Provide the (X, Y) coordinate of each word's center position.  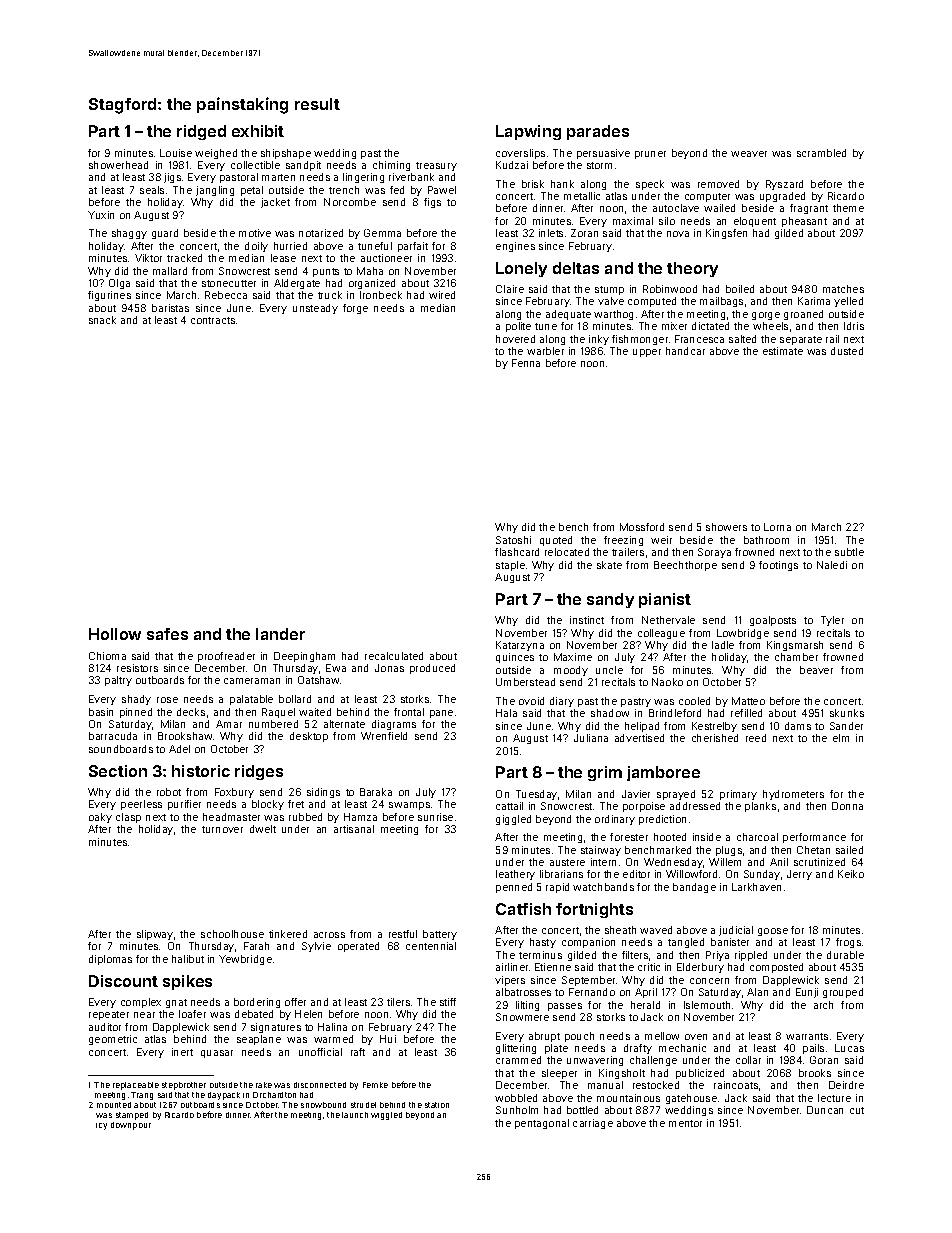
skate (609, 565)
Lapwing (528, 132)
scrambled (821, 153)
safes (167, 634)
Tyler (832, 621)
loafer (192, 1014)
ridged (201, 132)
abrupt (544, 1037)
